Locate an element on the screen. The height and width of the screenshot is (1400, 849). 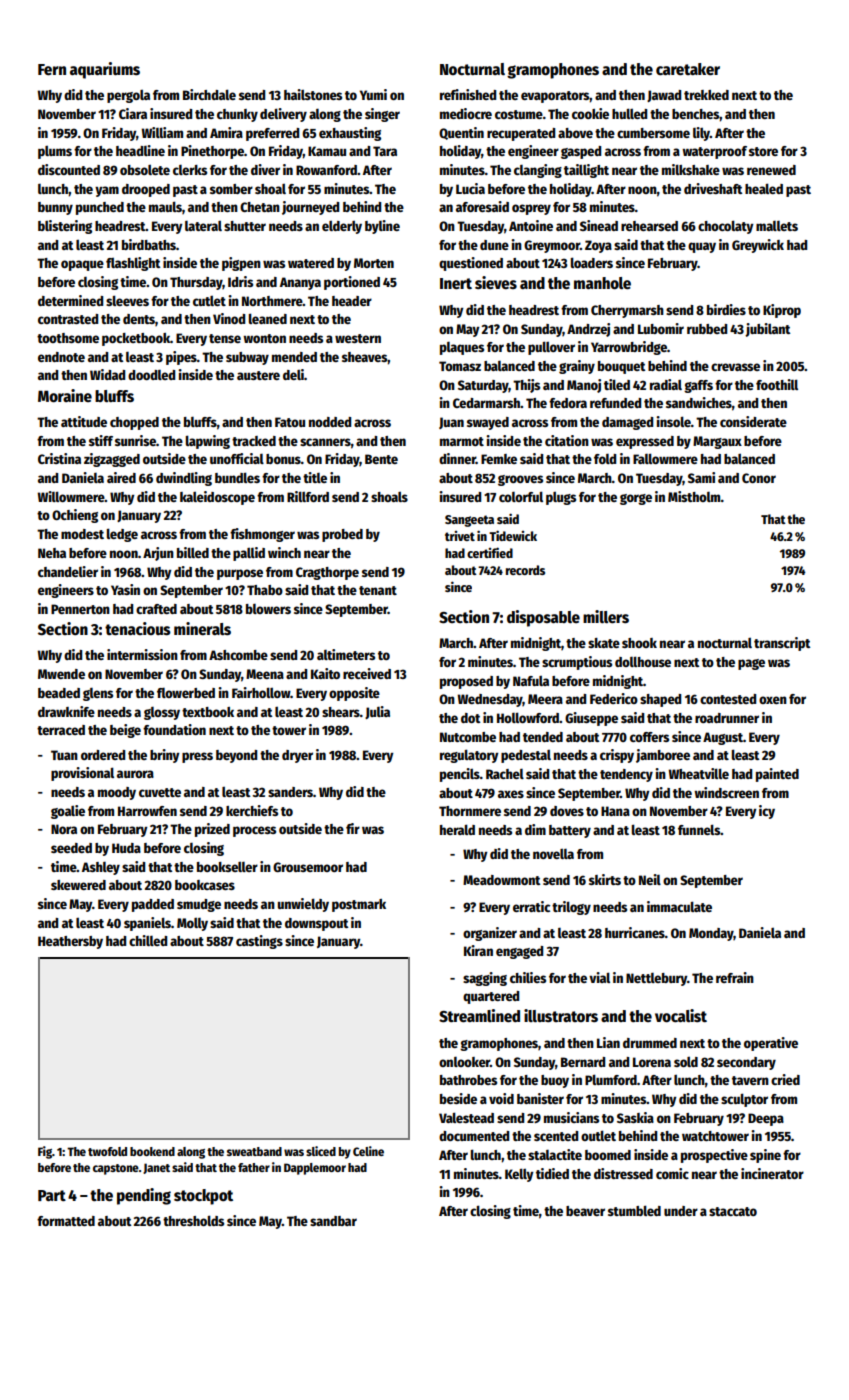
caretaker is located at coordinates (688, 69).
